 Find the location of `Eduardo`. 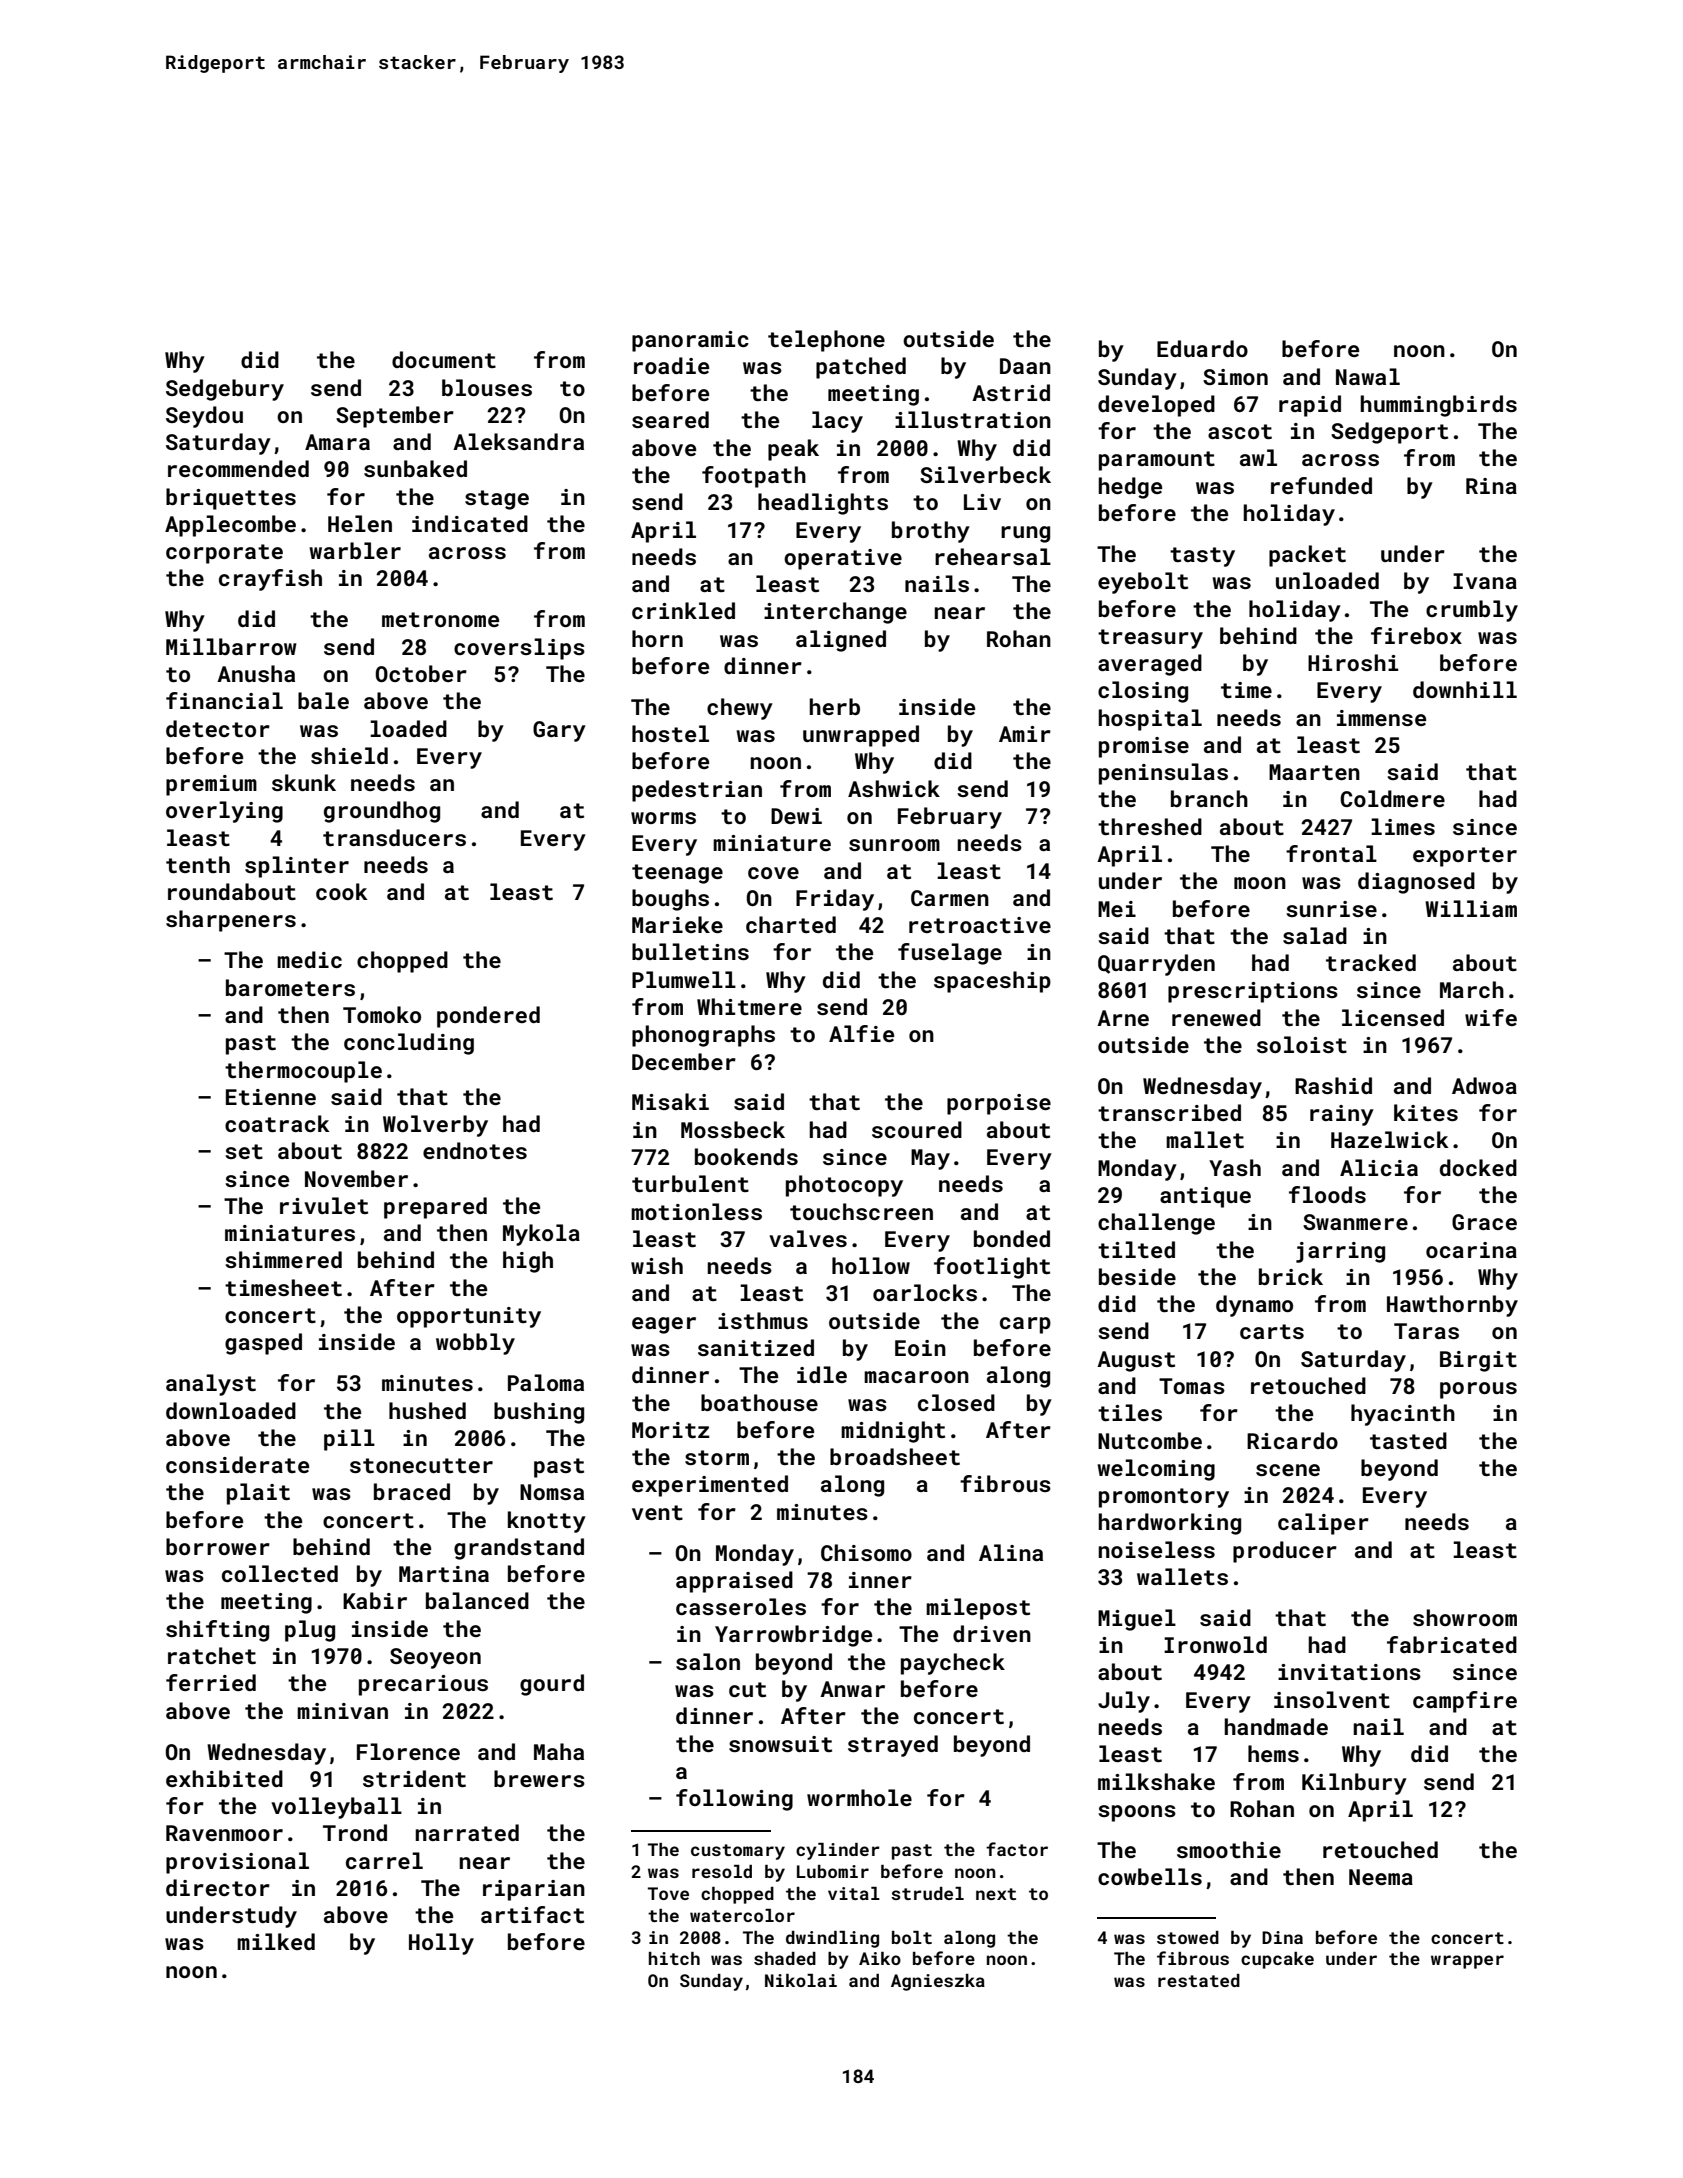

Eduardo is located at coordinates (1202, 348).
